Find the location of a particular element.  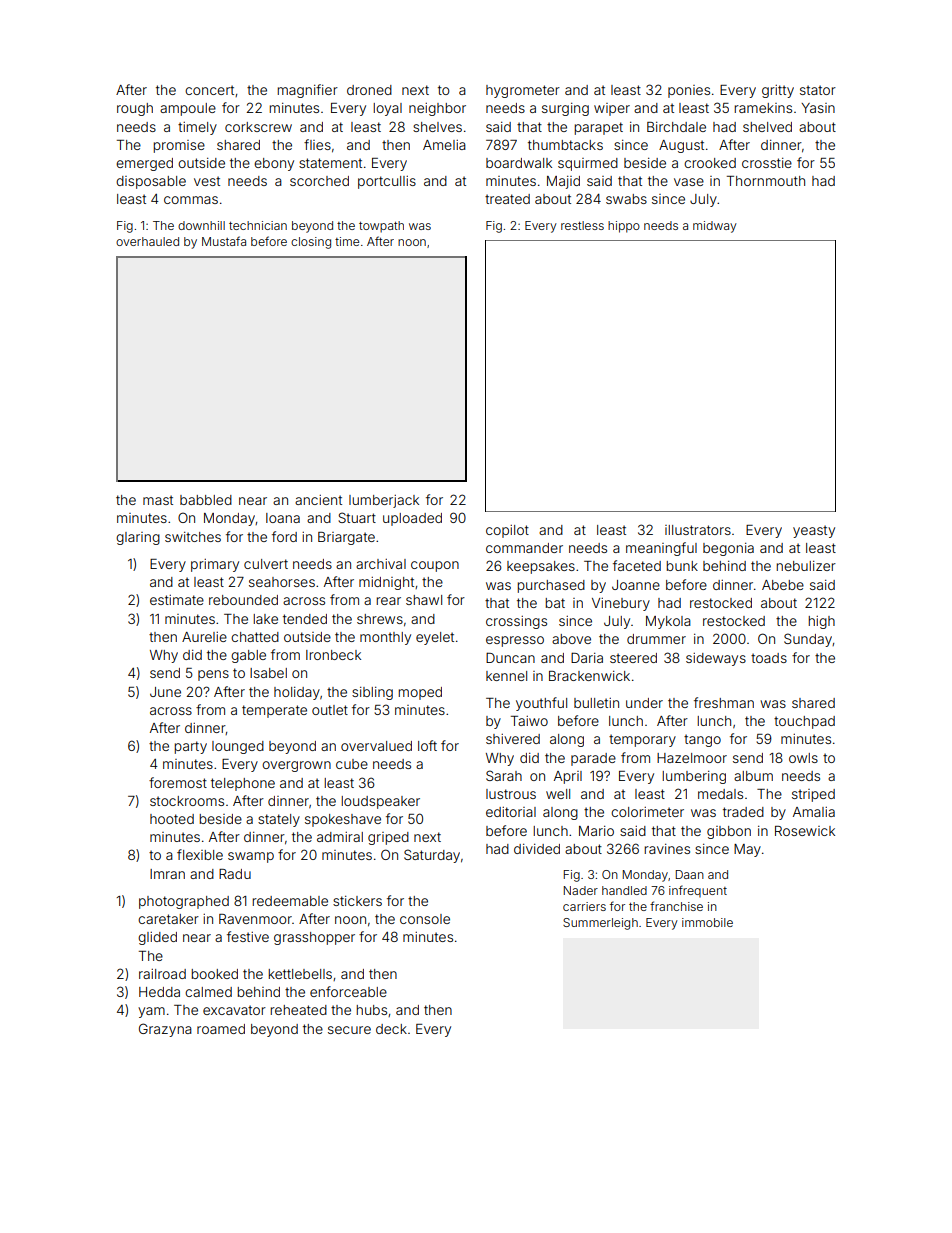

griped is located at coordinates (388, 838).
